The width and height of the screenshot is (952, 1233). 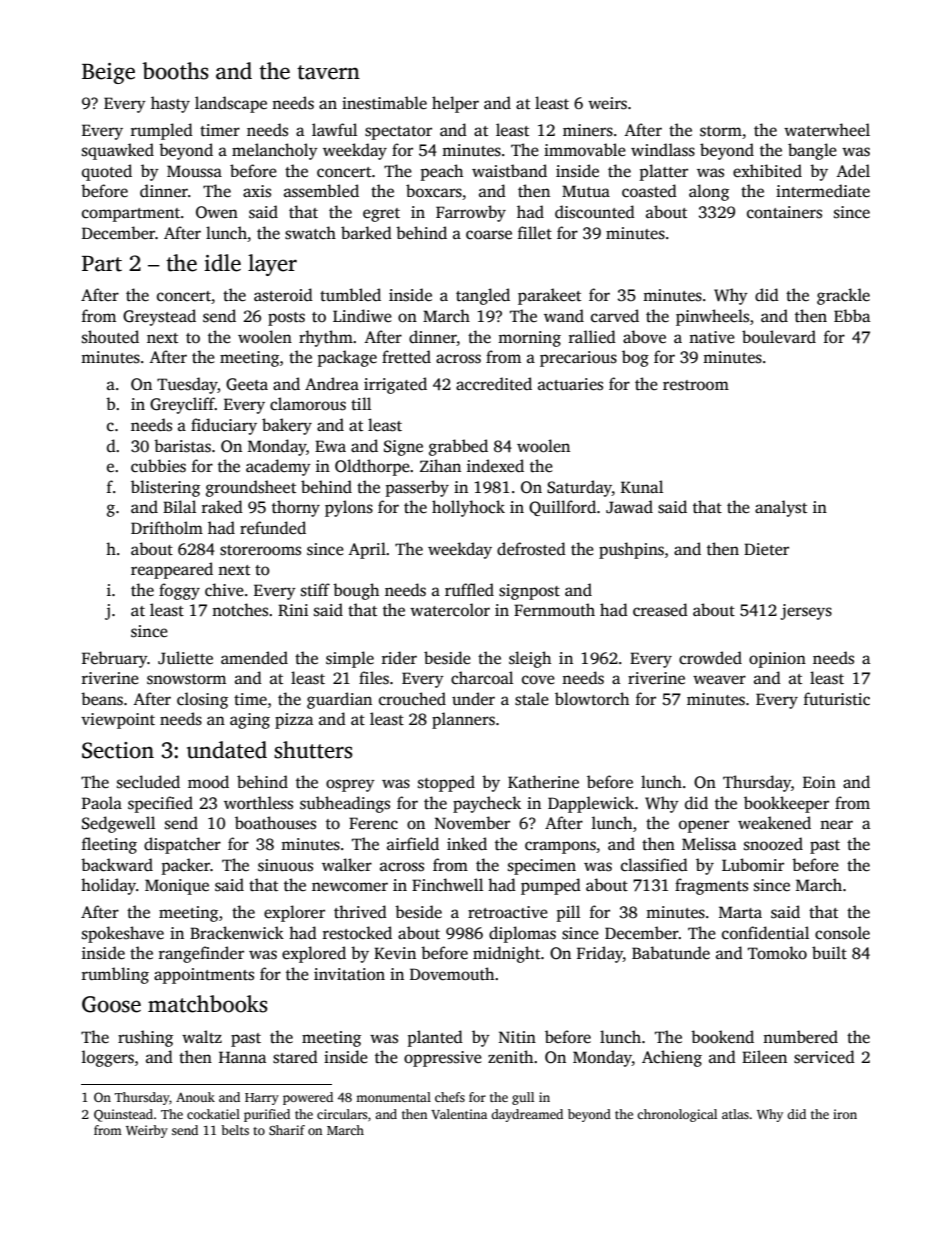 I want to click on secluded, so click(x=148, y=782).
